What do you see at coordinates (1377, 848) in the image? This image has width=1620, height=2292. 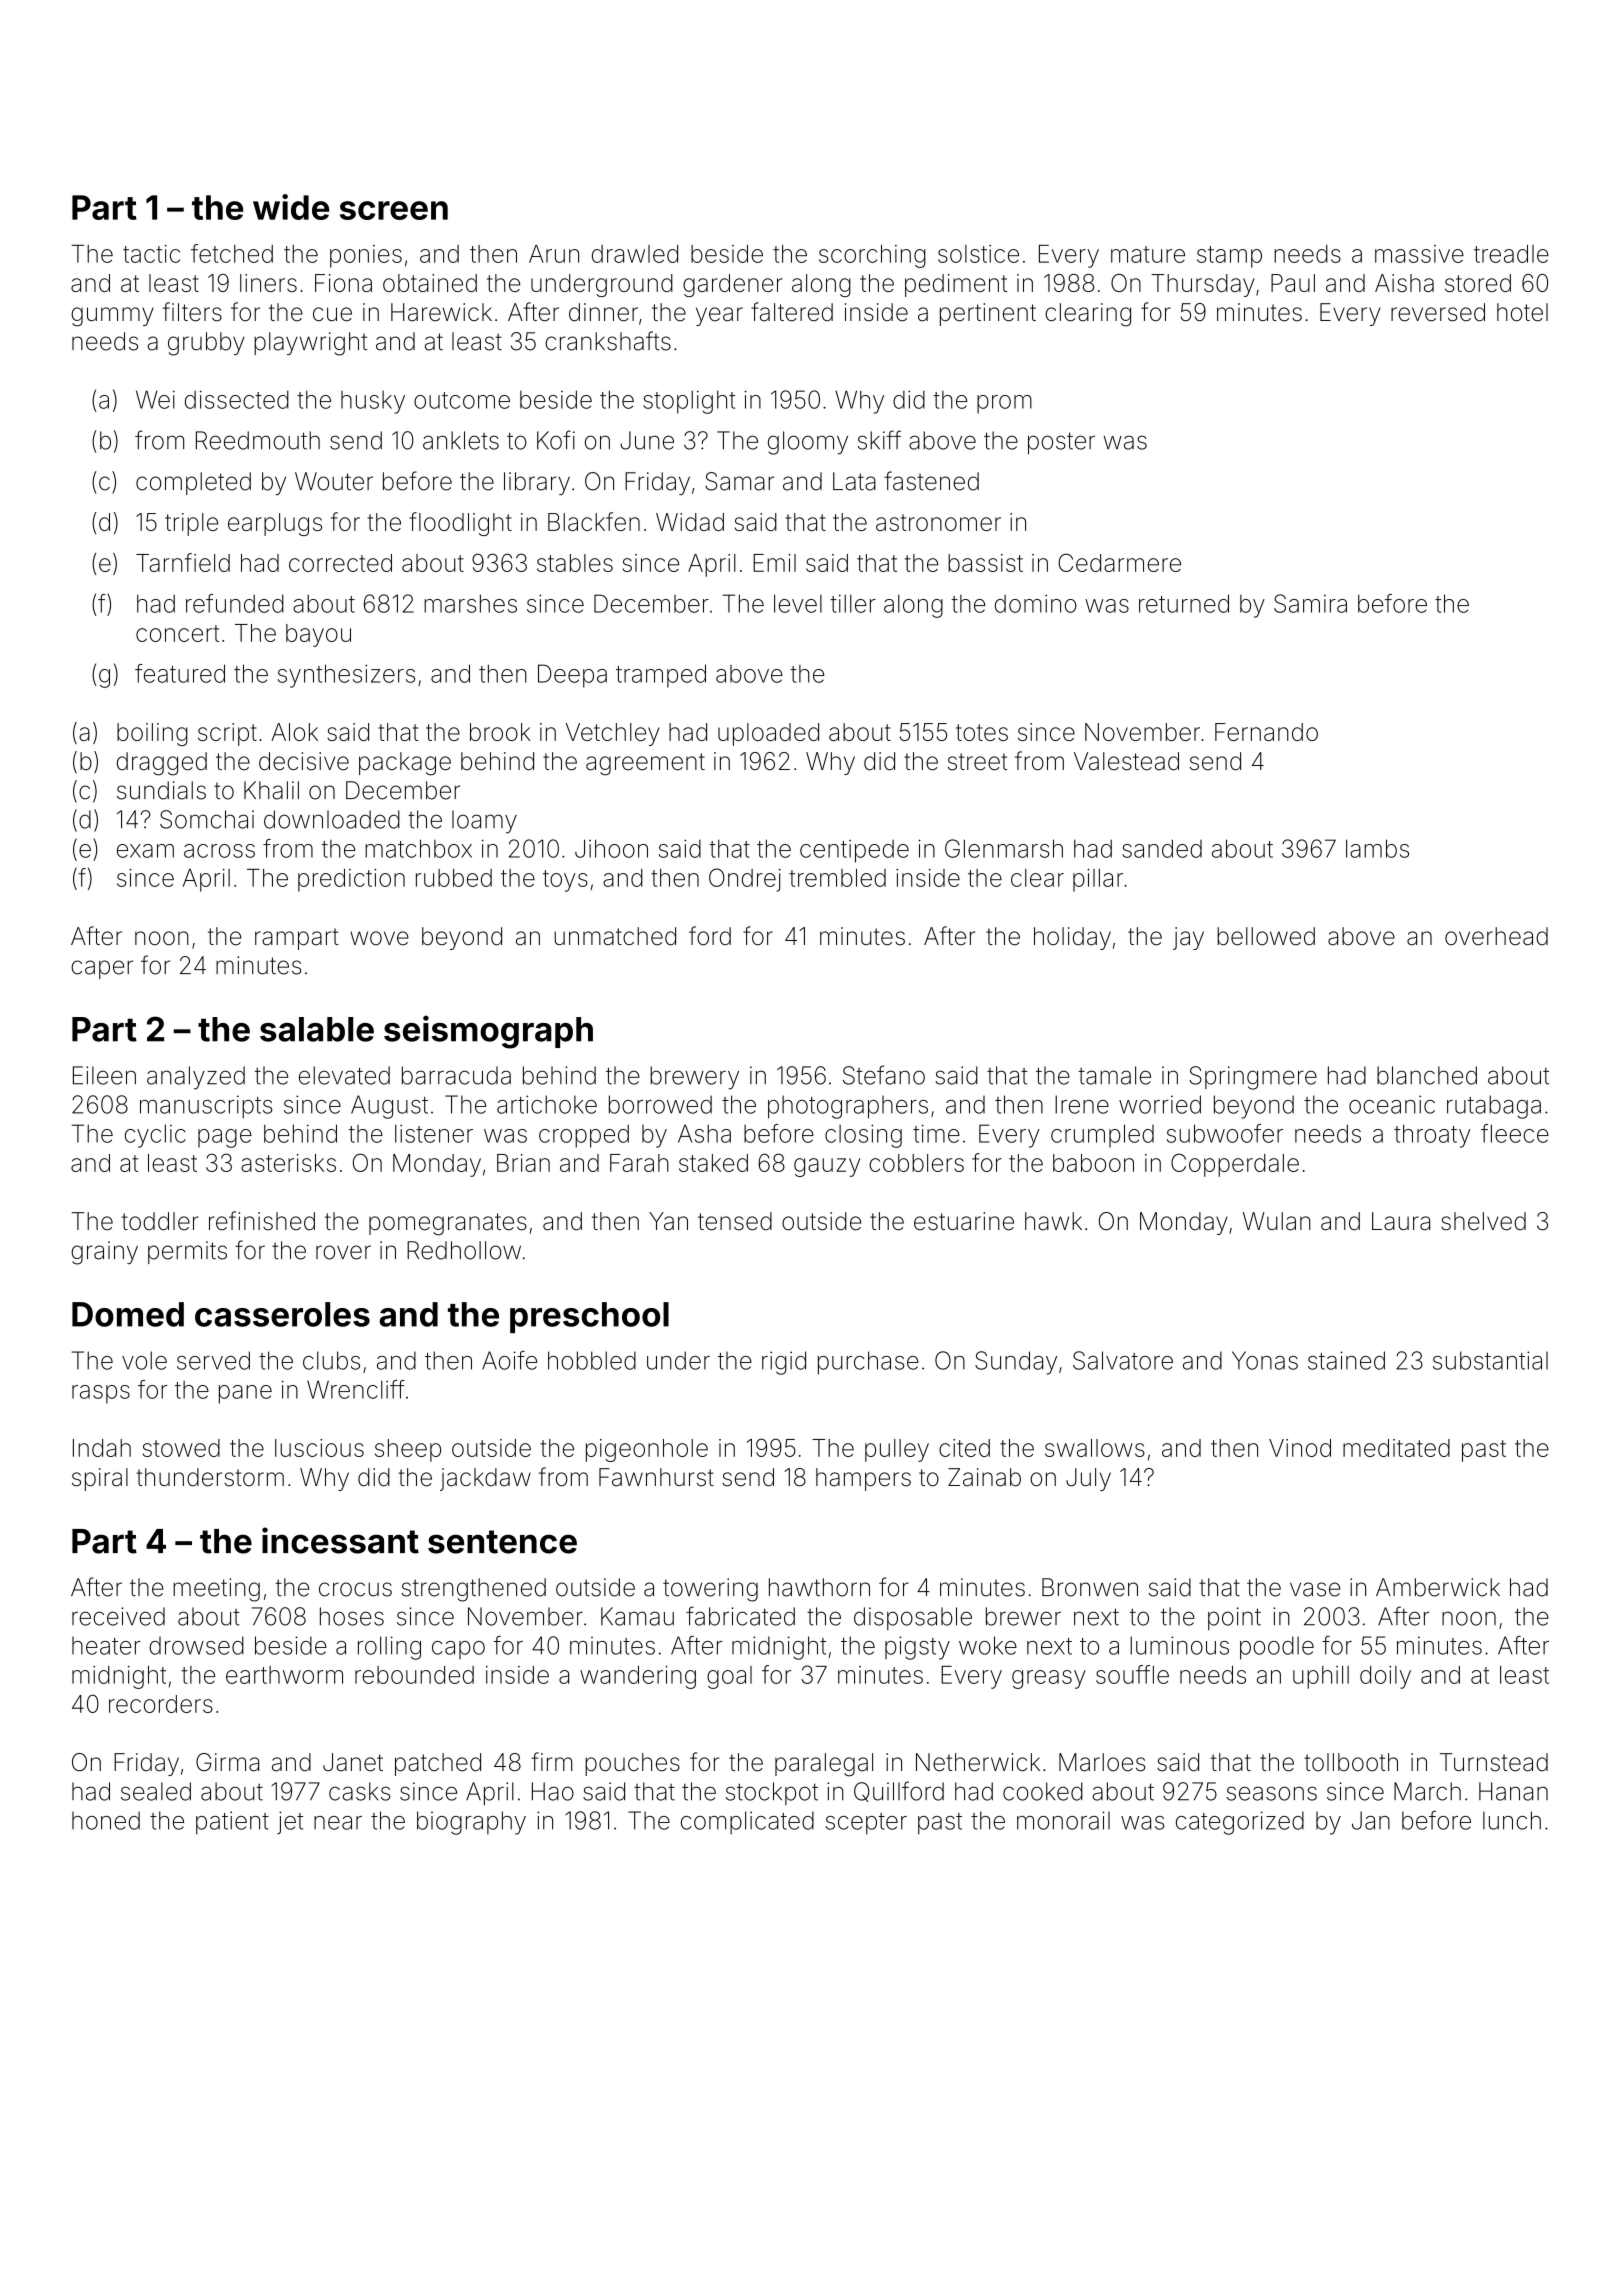 I see `lambs` at bounding box center [1377, 848].
